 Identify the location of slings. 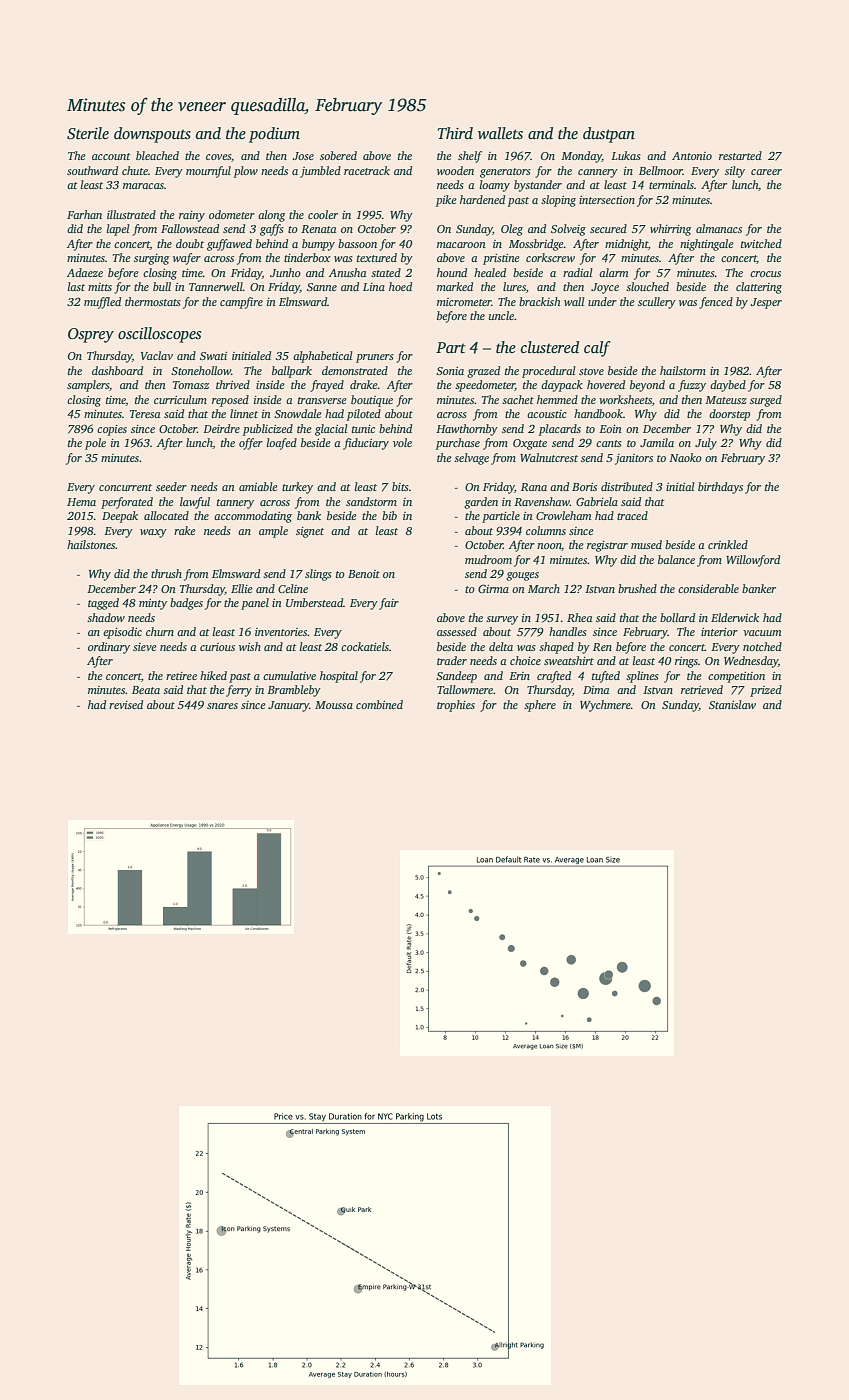
(318, 575).
